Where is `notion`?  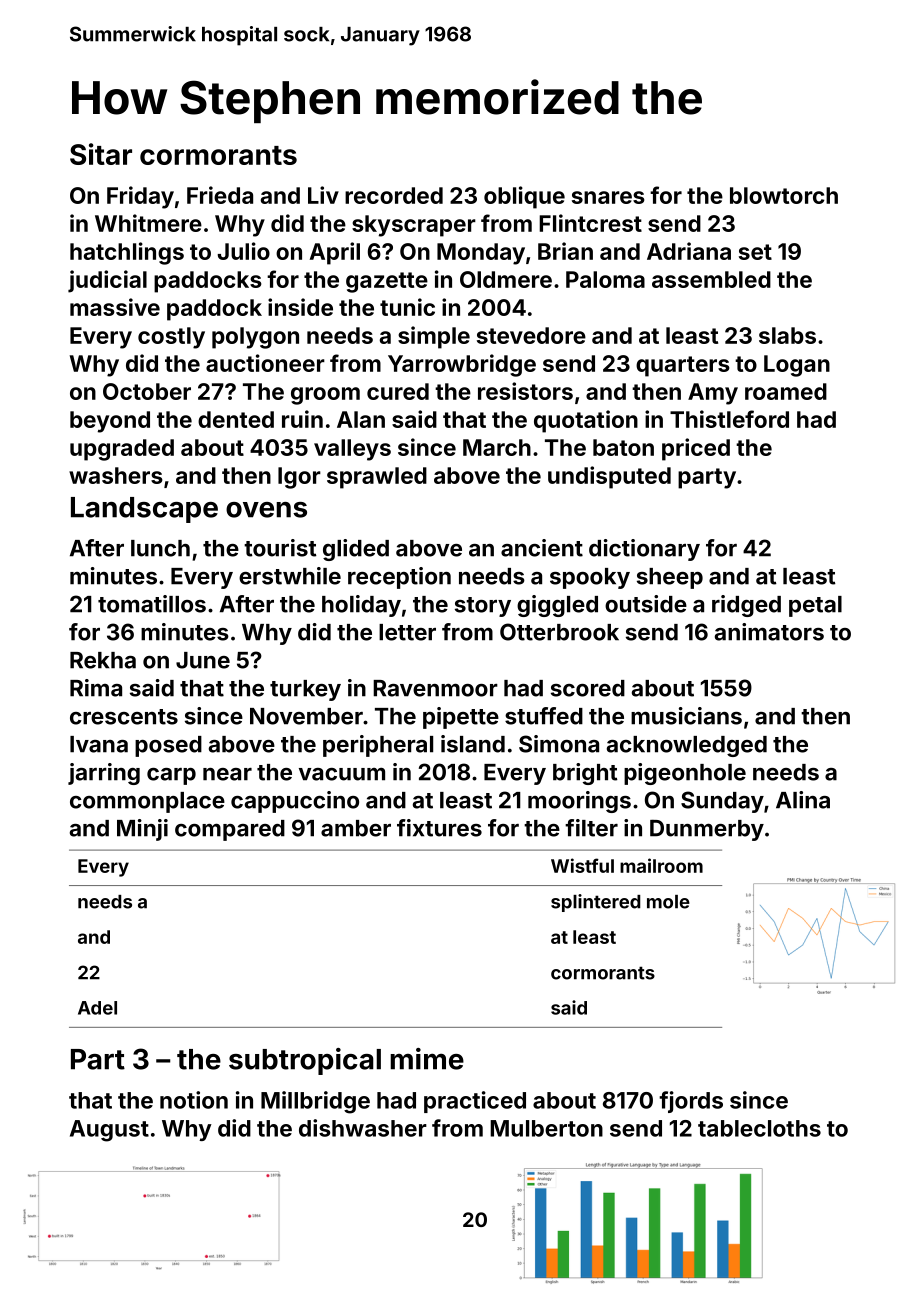
notion is located at coordinates (194, 1100).
